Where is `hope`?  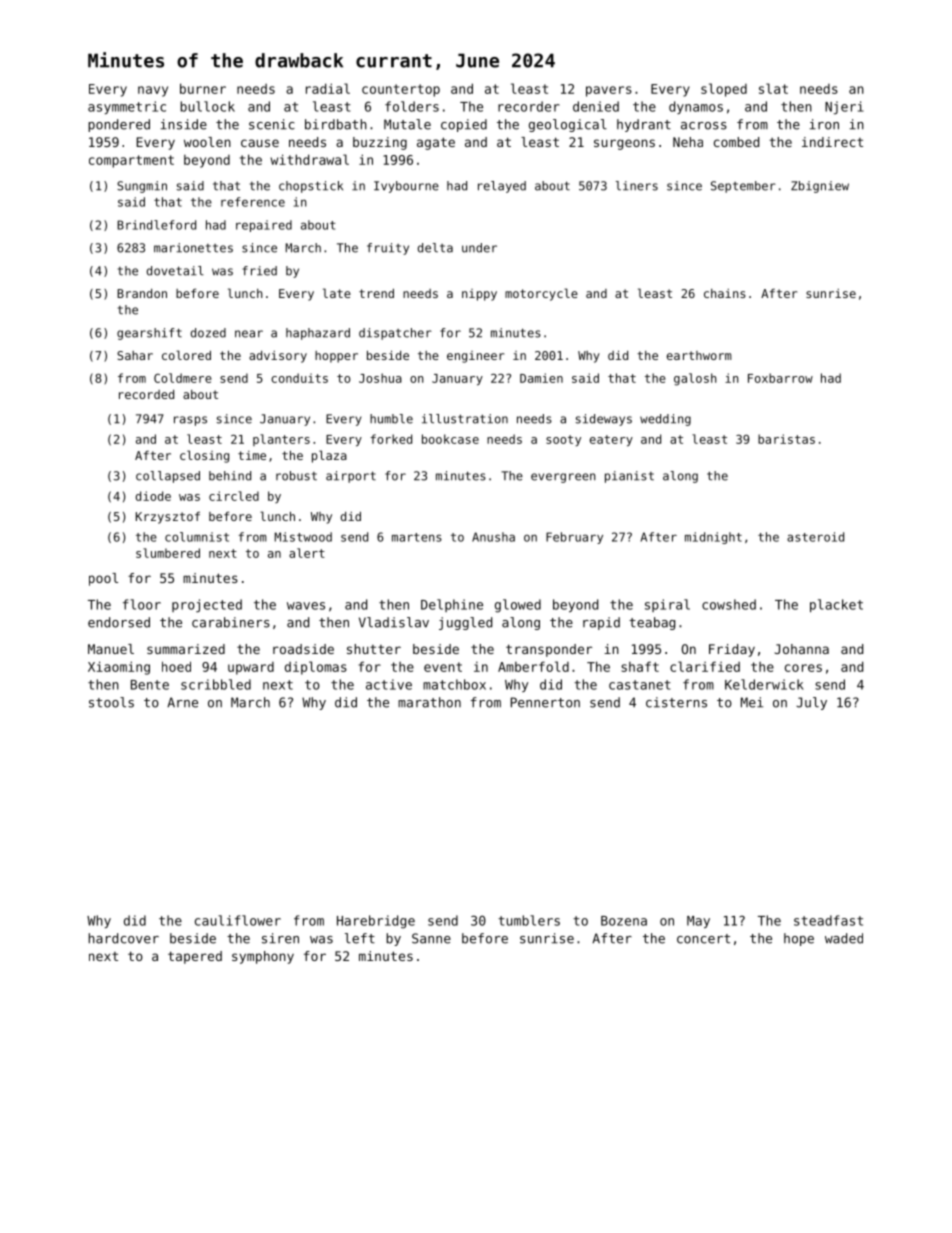
hope is located at coordinates (799, 939).
